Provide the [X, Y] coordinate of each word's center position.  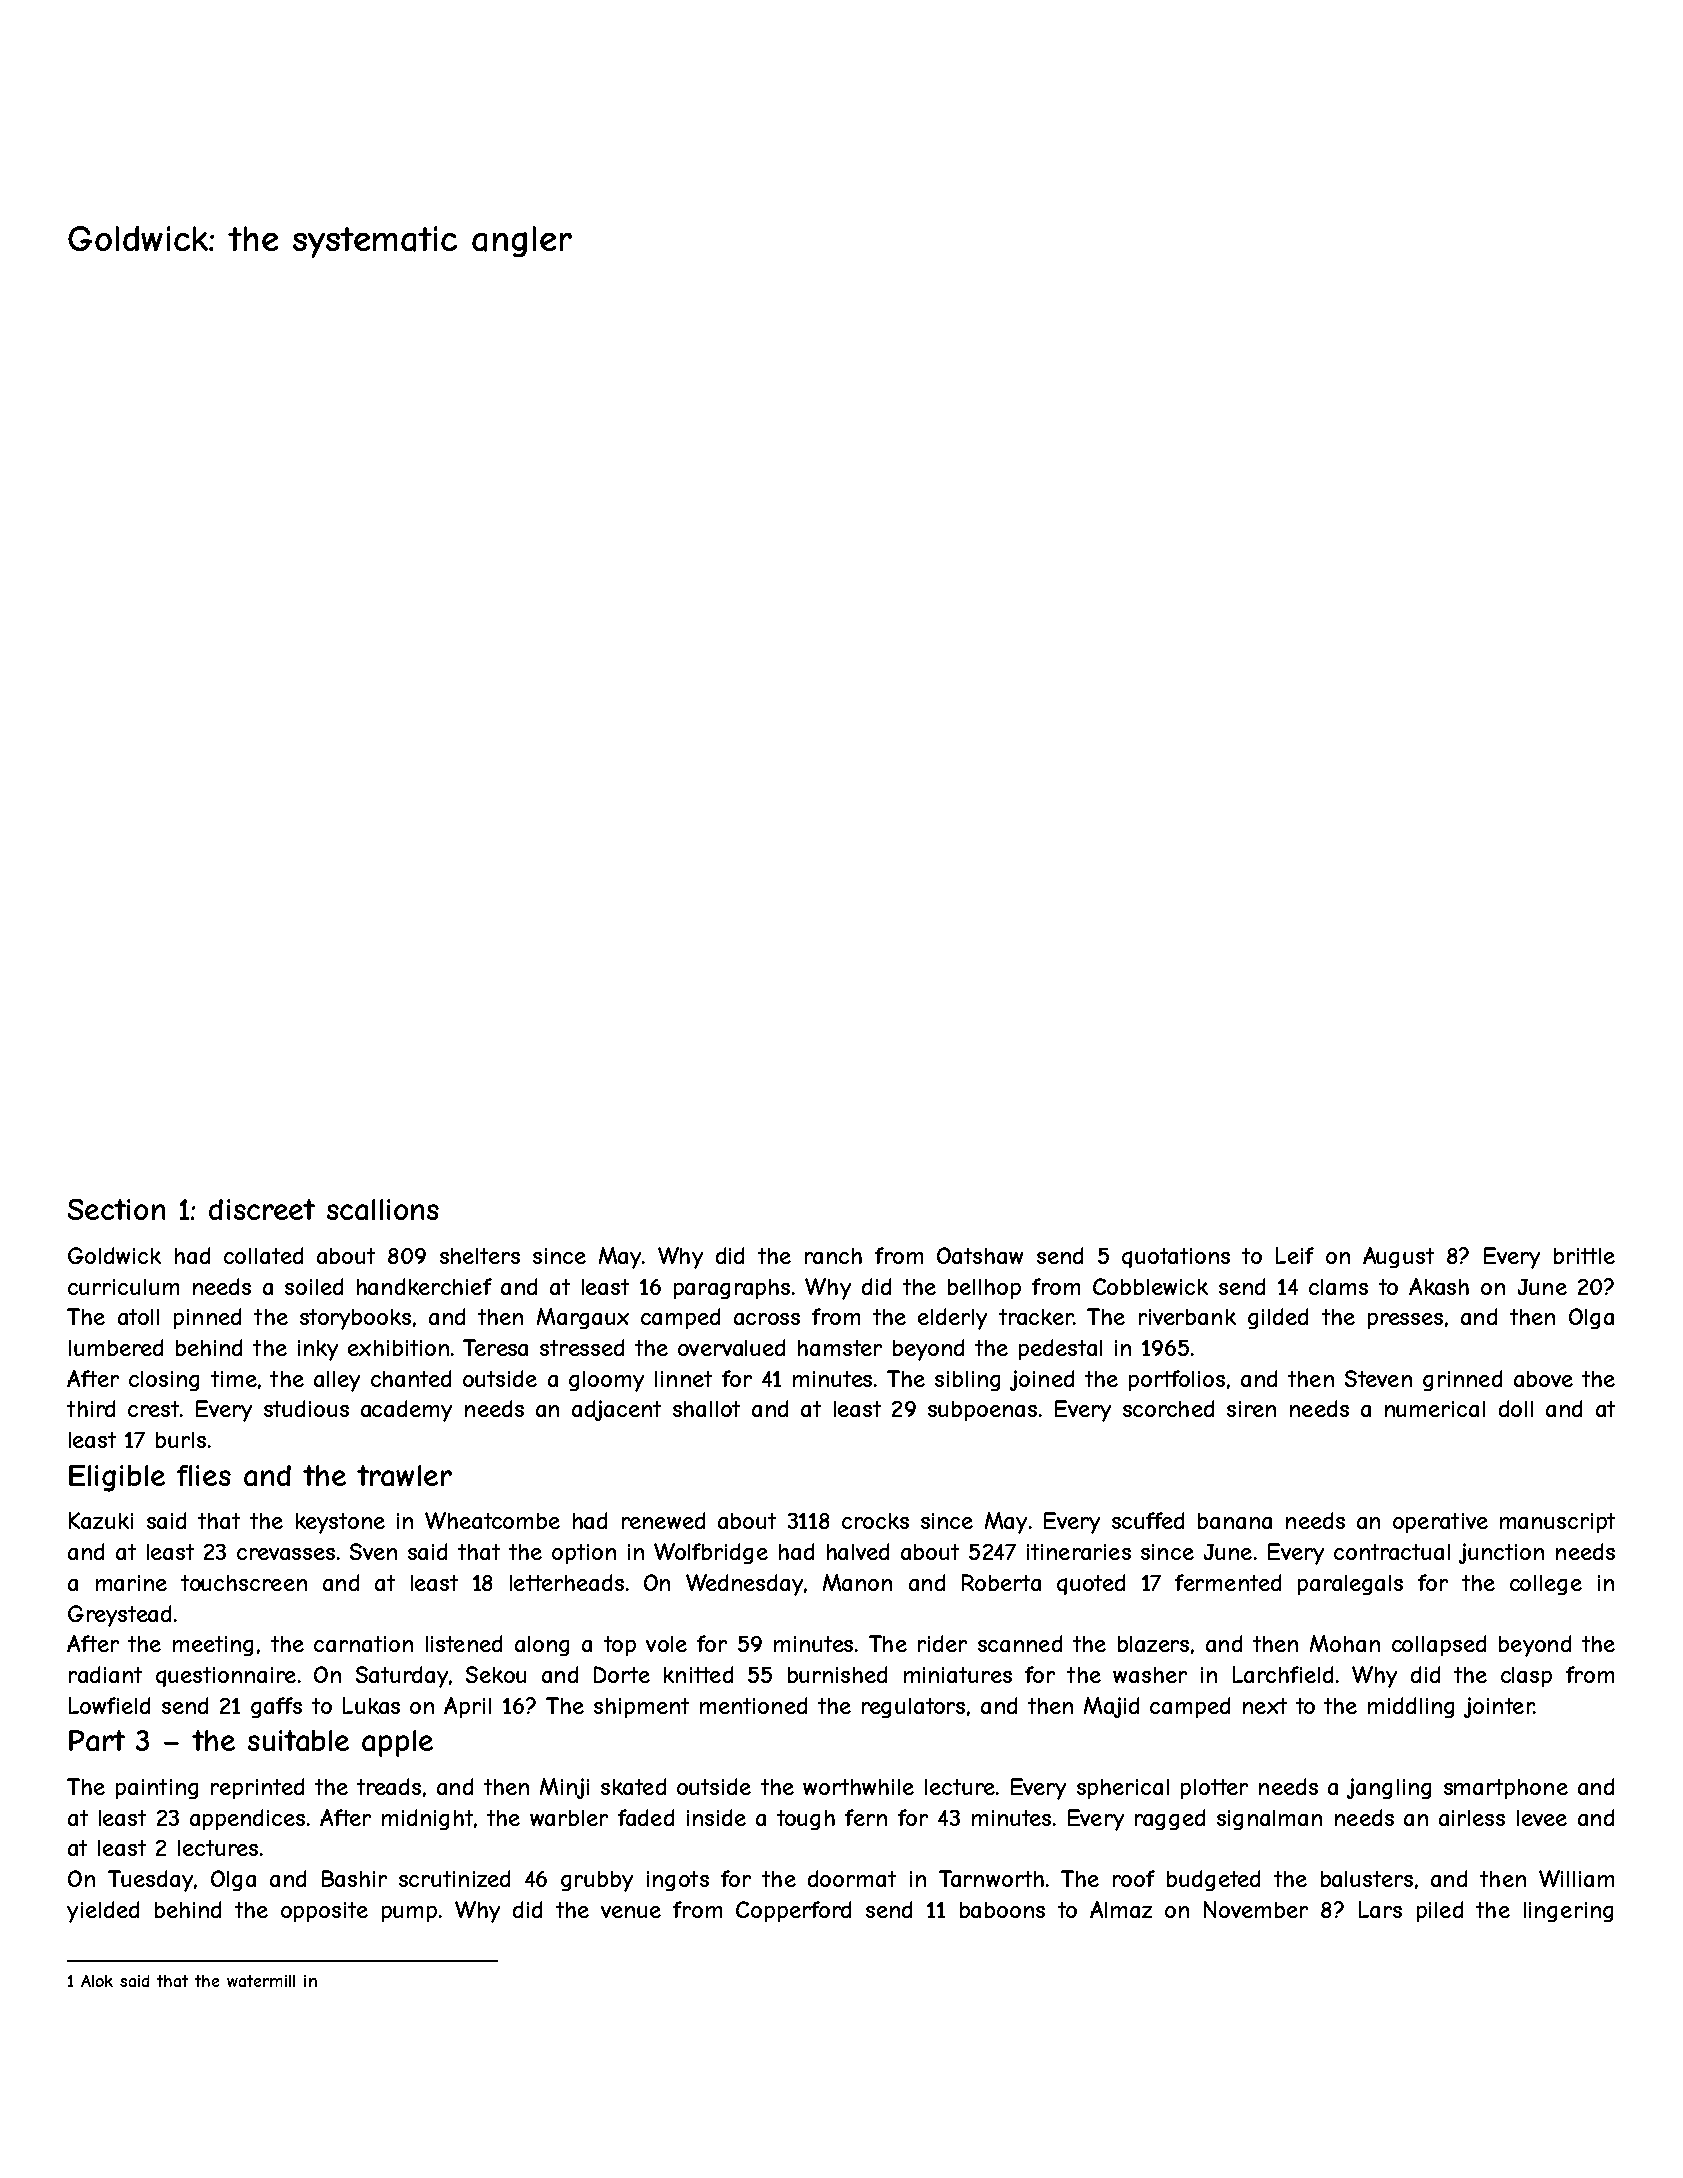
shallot [706, 1409]
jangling [1389, 1788]
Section [116, 1209]
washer [1150, 1675]
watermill [261, 1981]
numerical [1435, 1409]
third [91, 1408]
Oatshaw [980, 1255]
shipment [641, 1708]
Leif [1295, 1255]
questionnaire [226, 1677]
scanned [1020, 1643]
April [467, 1707]
